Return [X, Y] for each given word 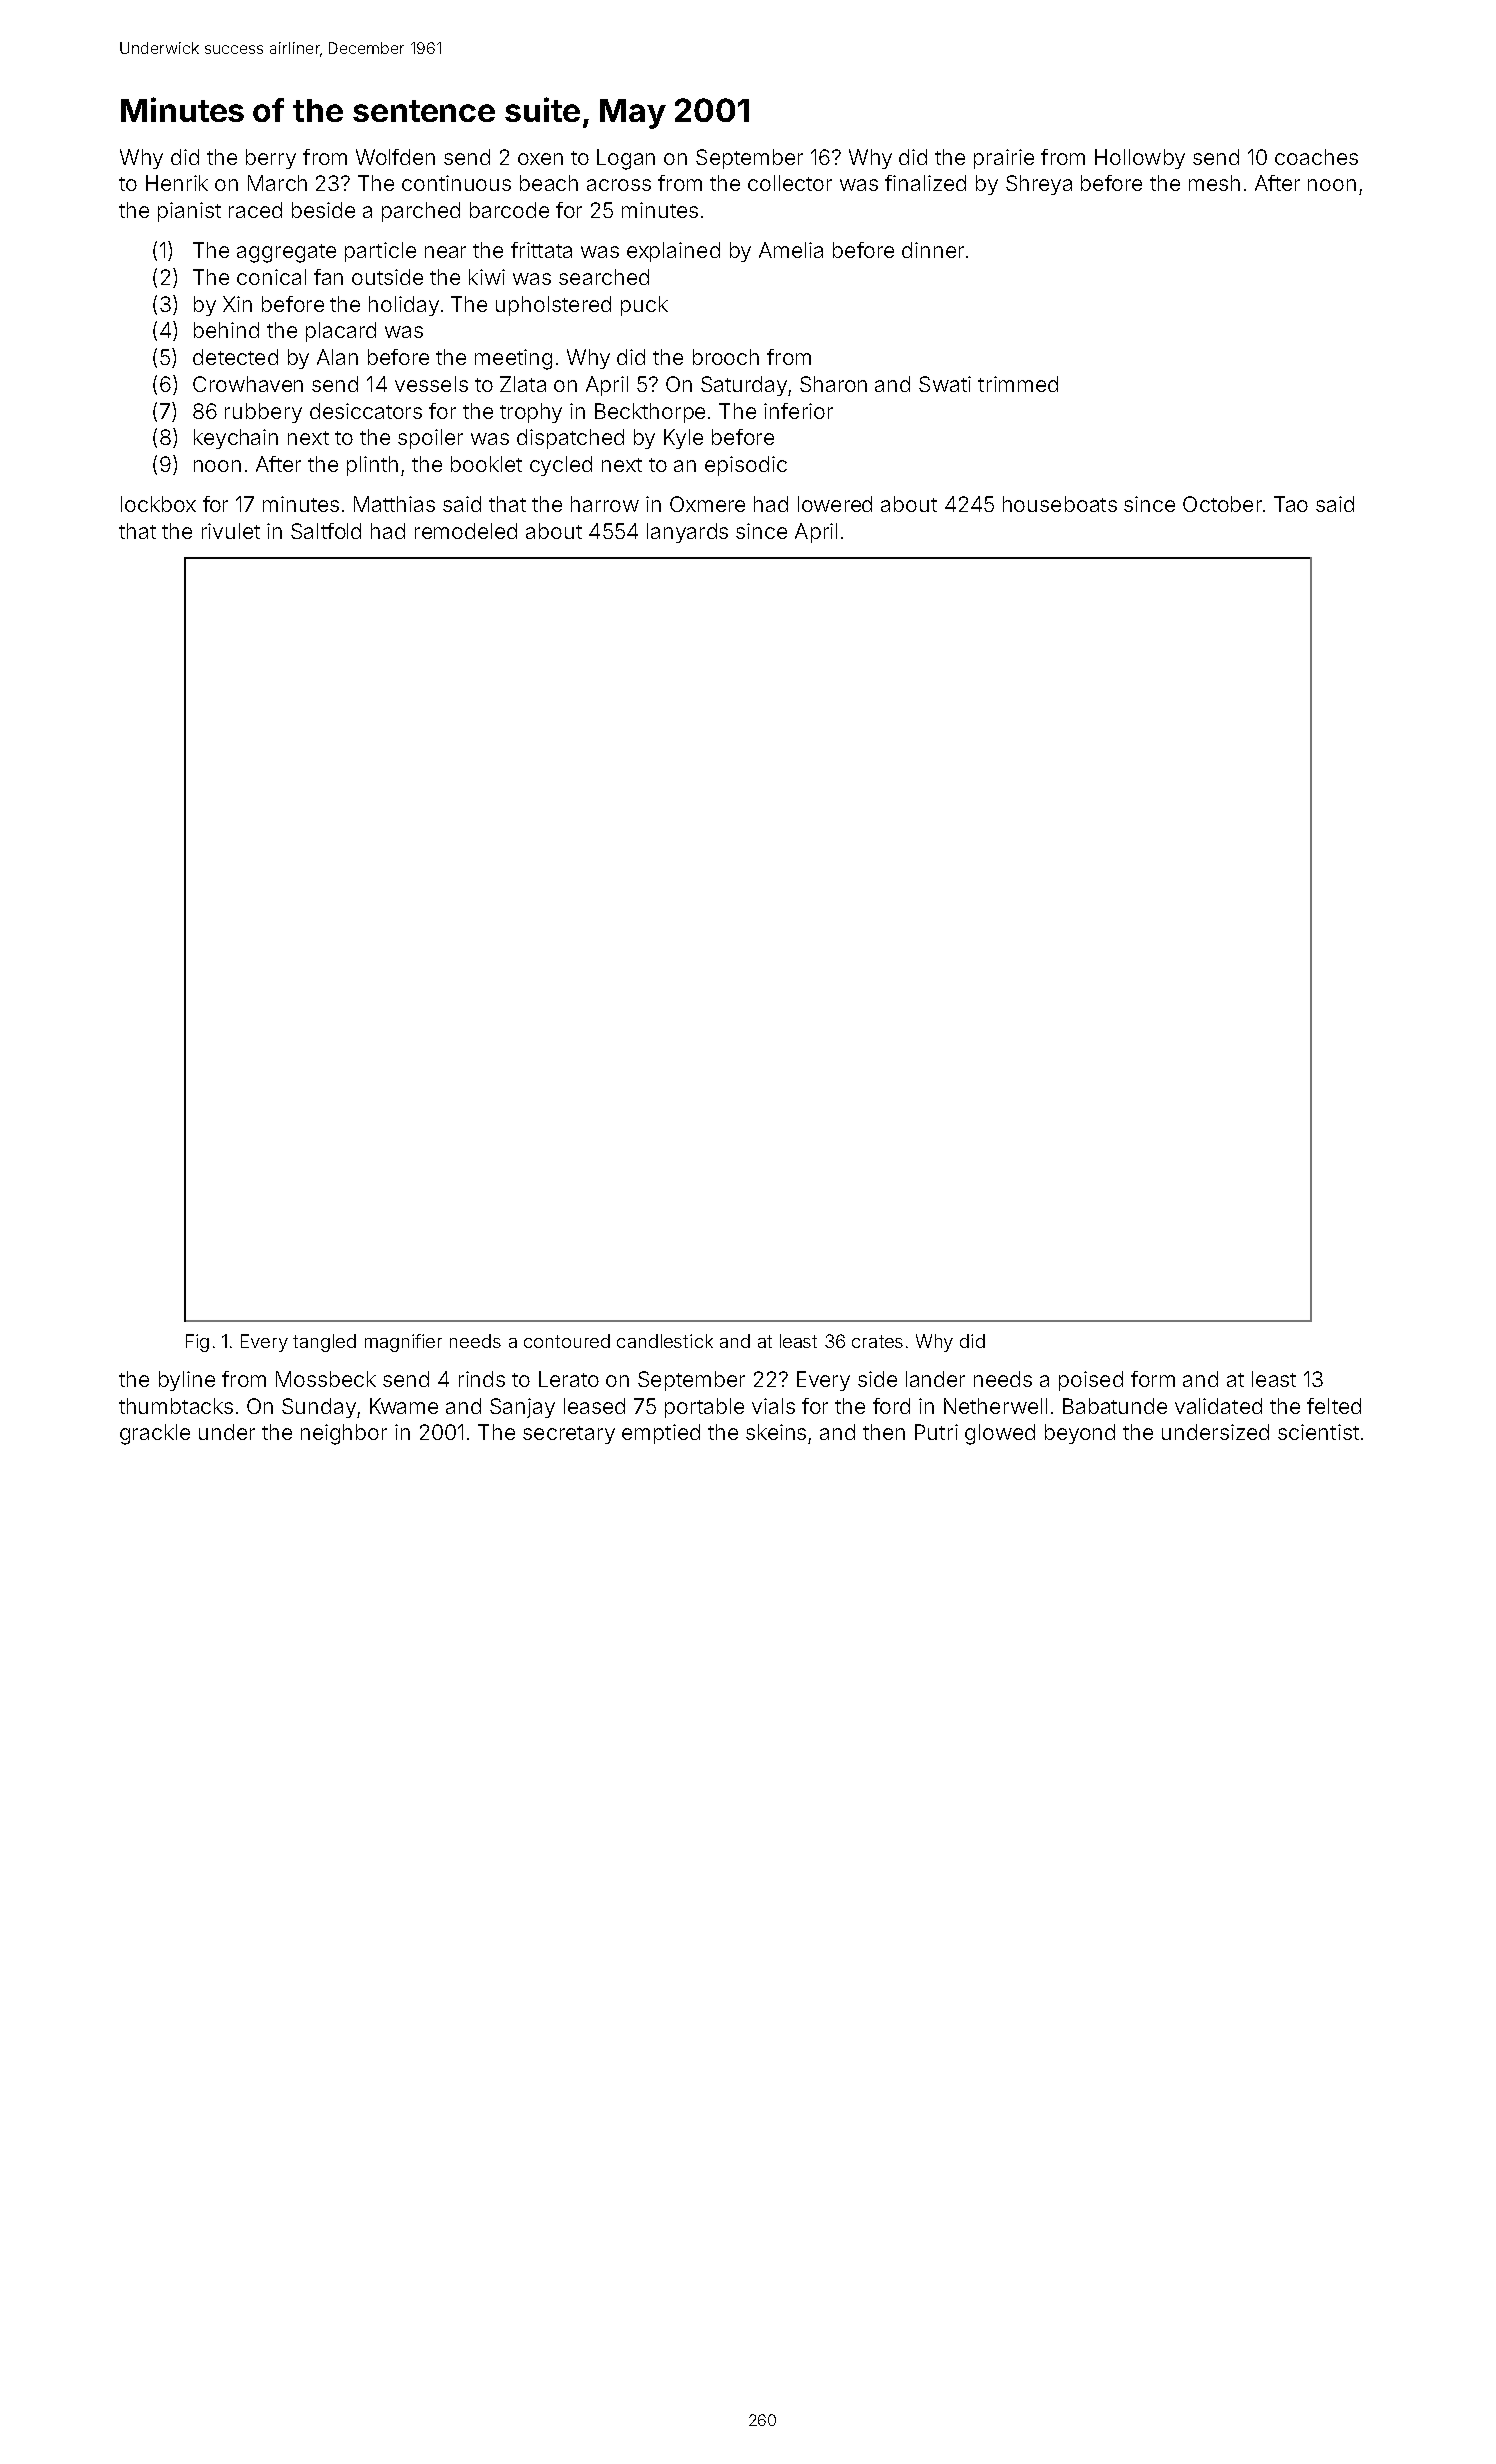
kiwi [487, 277]
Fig [197, 1343]
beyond [1080, 1434]
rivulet [231, 531]
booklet [486, 464]
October [1222, 504]
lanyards [687, 533]
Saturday [744, 386]
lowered [835, 504]
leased [594, 1406]
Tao [1291, 504]
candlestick [665, 1341]
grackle [155, 1434]
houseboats [1060, 504]
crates [877, 1341]
